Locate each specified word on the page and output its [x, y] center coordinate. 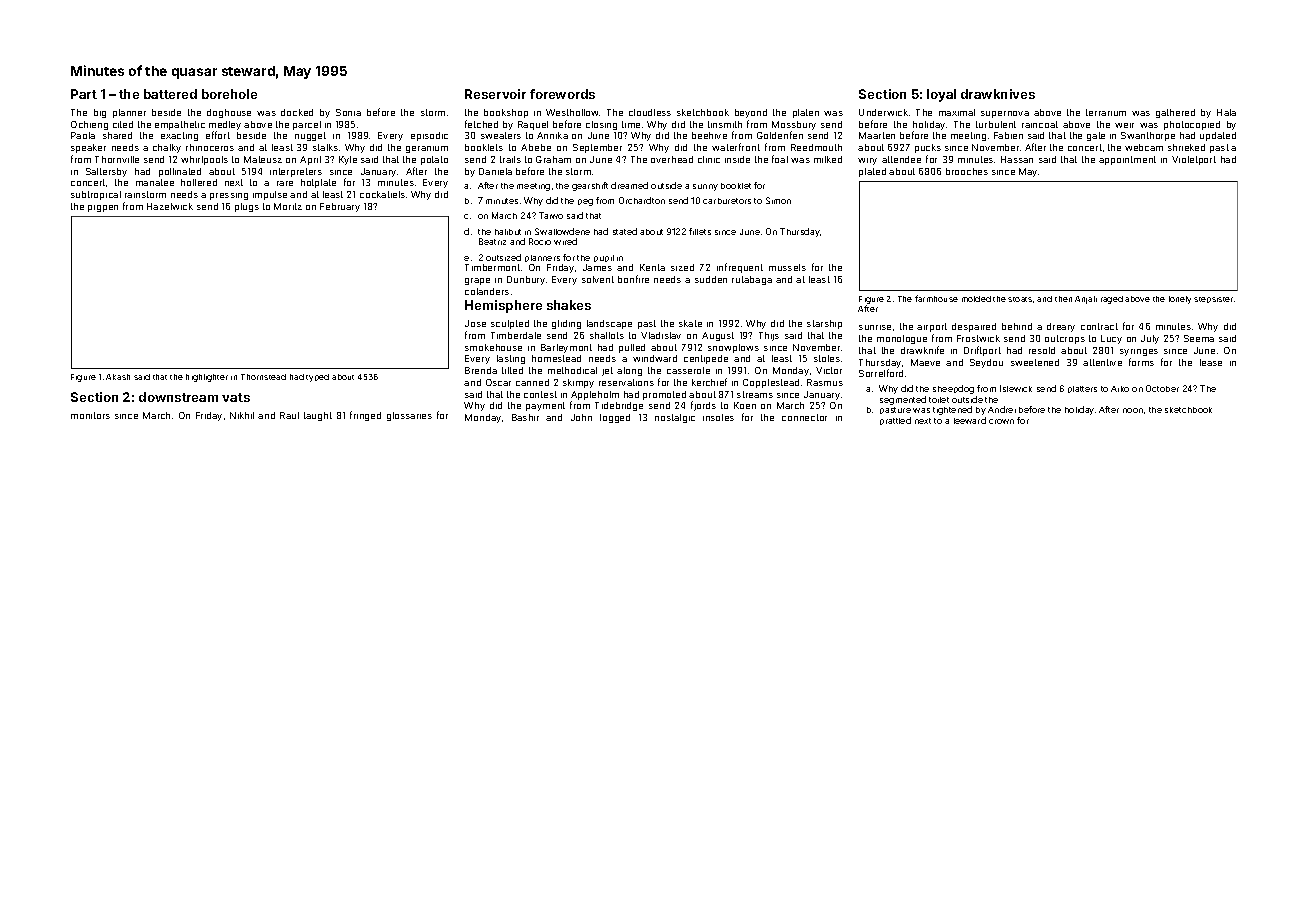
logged [615, 418]
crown [1001, 421]
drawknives [998, 94]
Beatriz [492, 241]
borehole [229, 94]
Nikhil [242, 415]
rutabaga [752, 280]
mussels [787, 267]
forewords [562, 94]
